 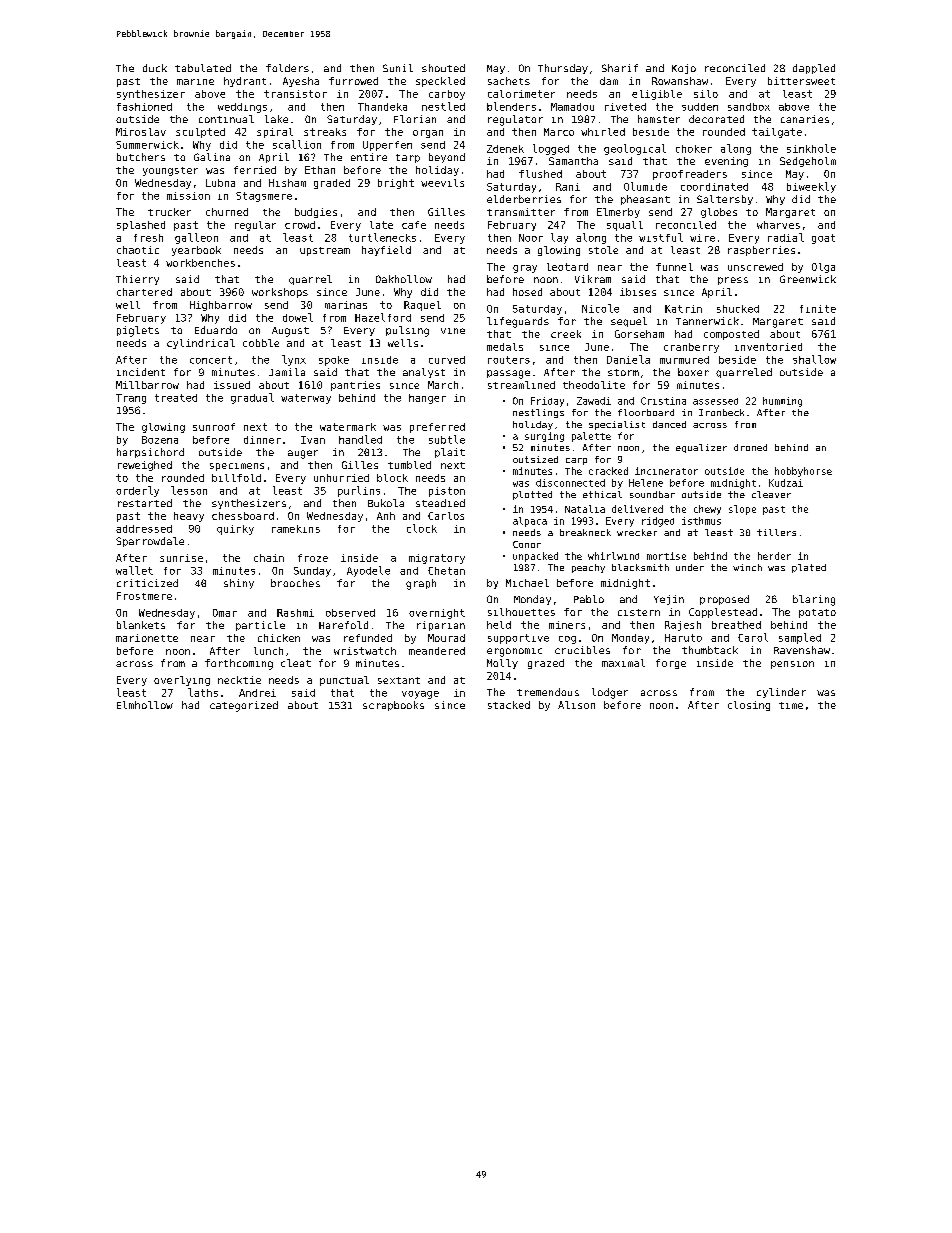 I want to click on pheasant, so click(x=645, y=200).
